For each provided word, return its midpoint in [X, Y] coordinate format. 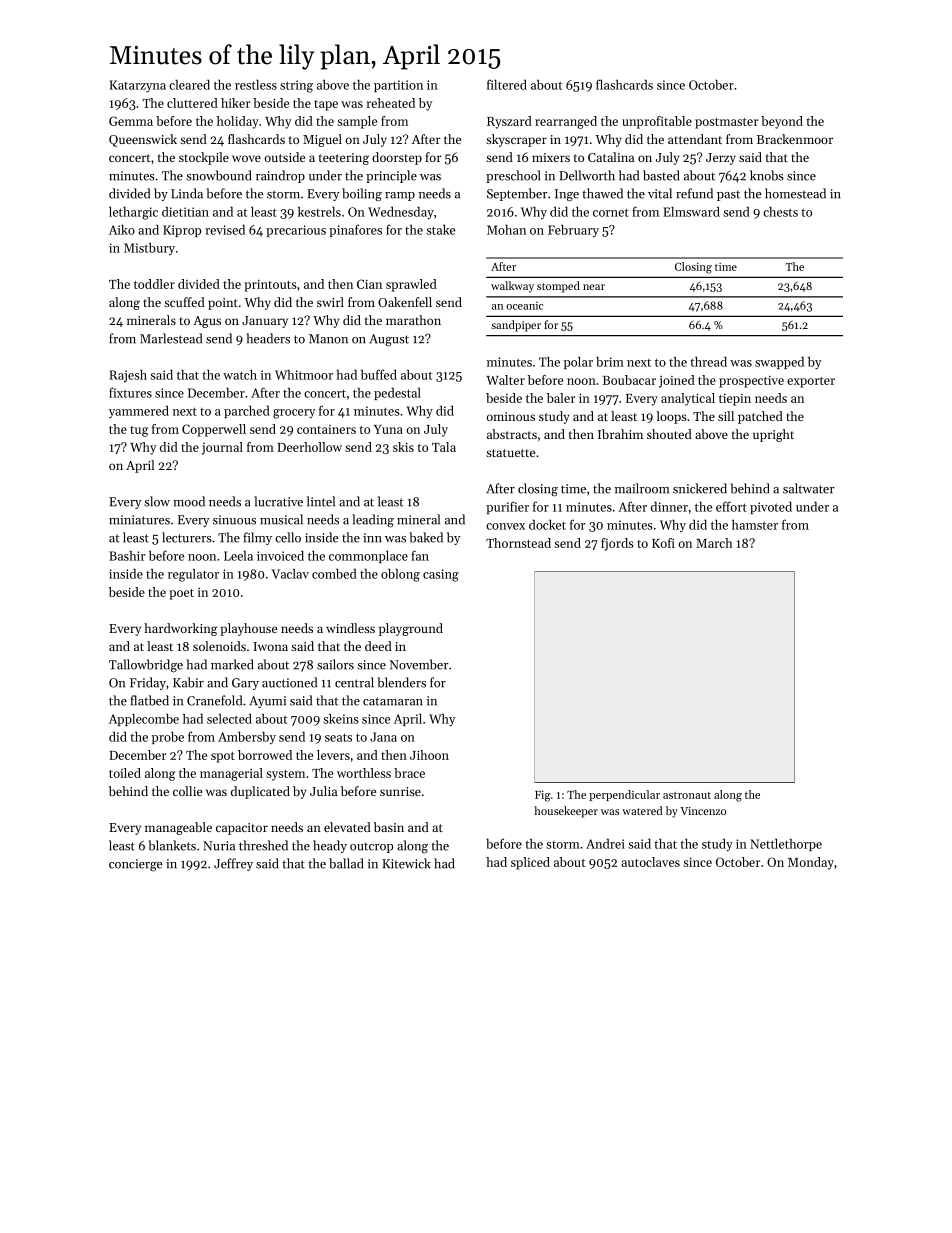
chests [780, 211]
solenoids [219, 646]
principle [391, 176]
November [419, 664]
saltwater [809, 488]
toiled [125, 773]
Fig [542, 796]
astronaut [687, 795]
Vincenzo [703, 811]
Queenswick [143, 140]
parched [247, 411]
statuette [510, 453]
